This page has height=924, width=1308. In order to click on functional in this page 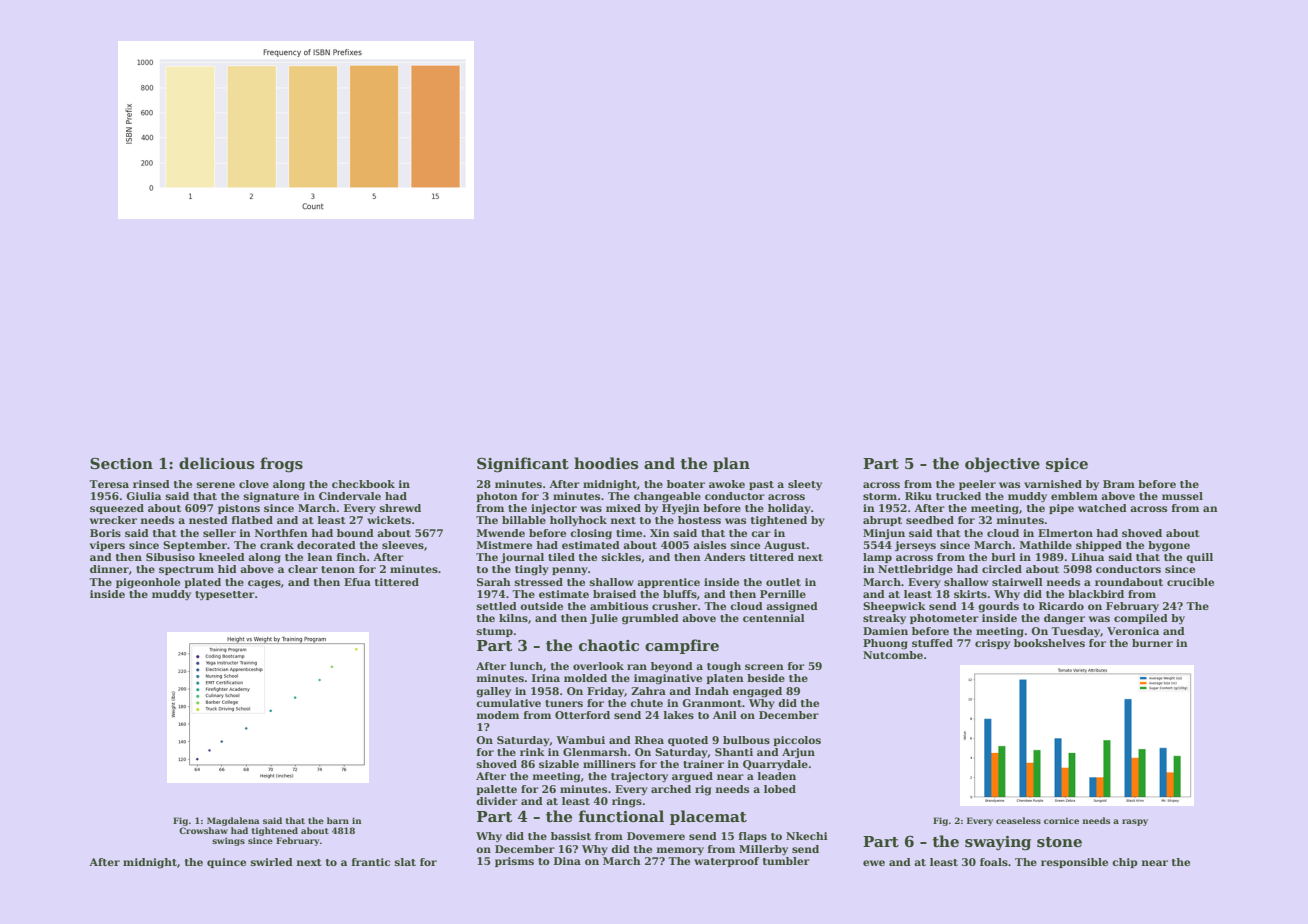, I will do `click(621, 816)`.
